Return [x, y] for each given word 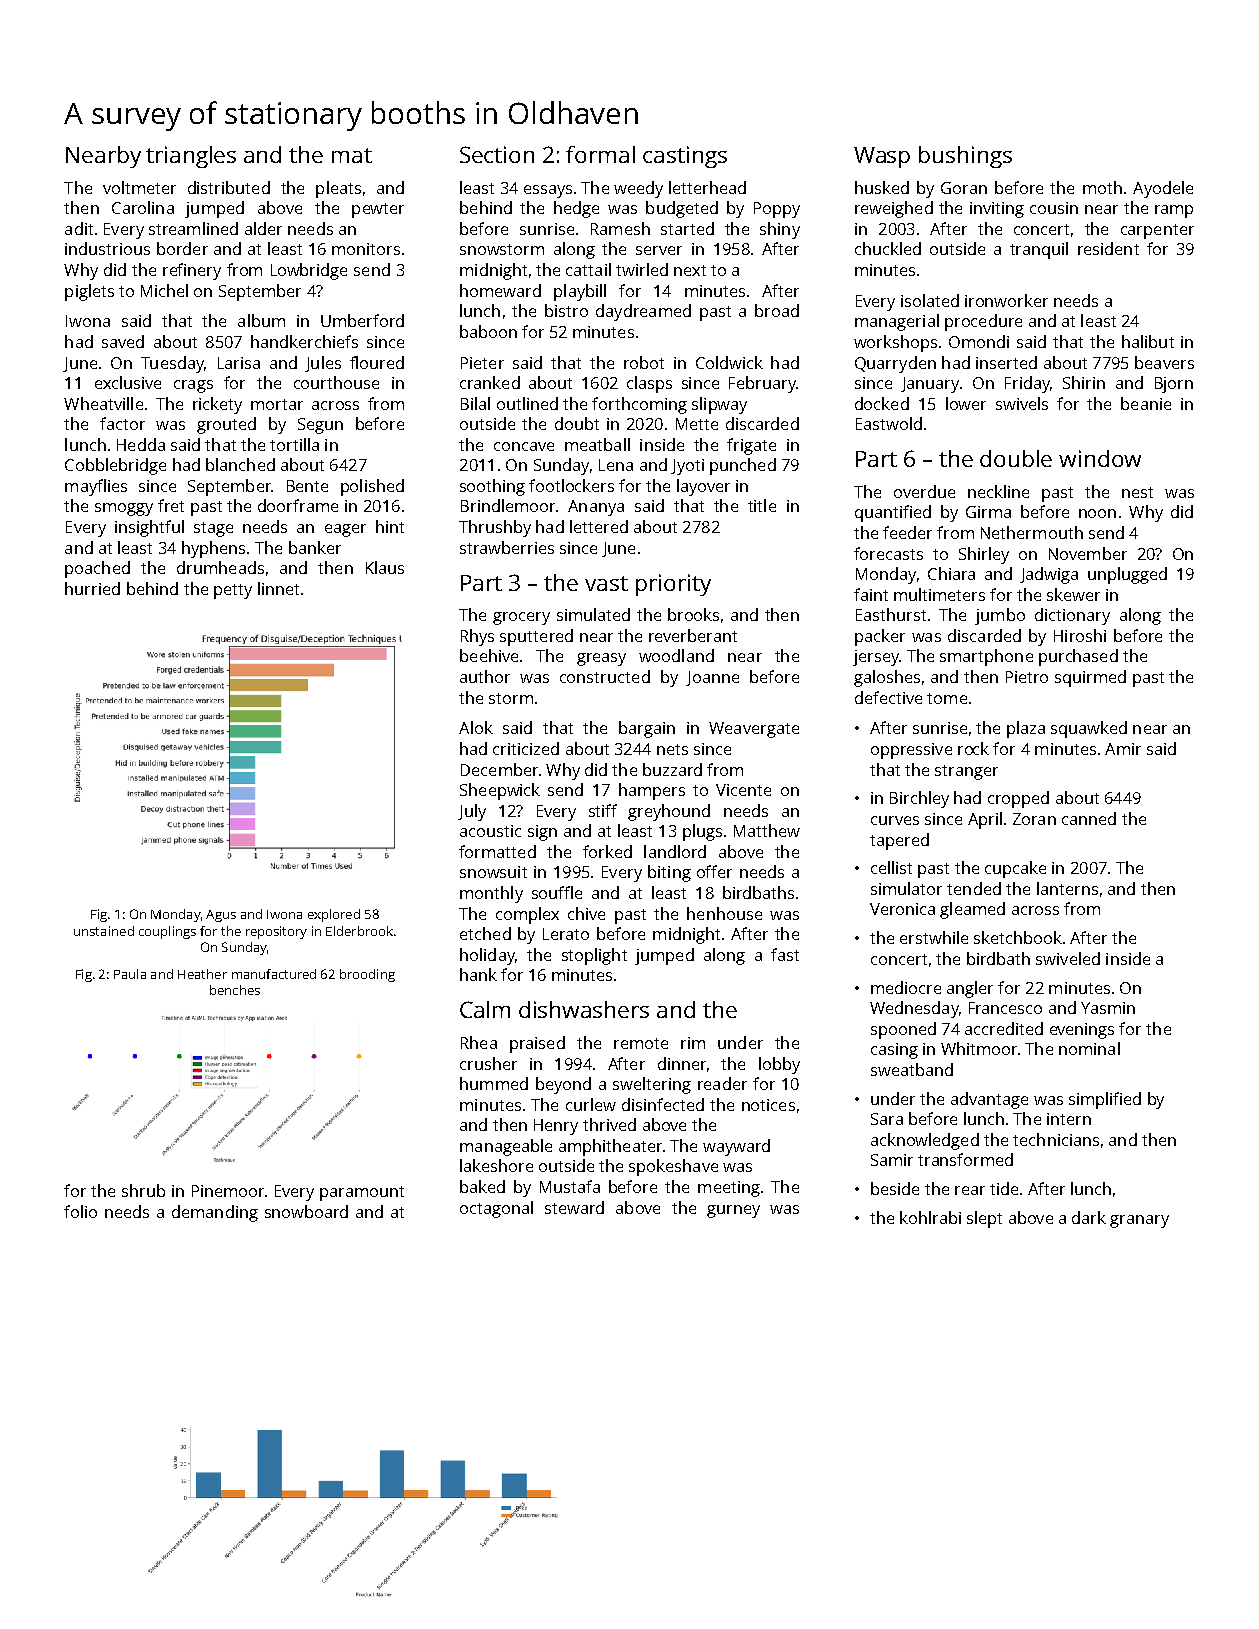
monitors [366, 249]
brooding [367, 975]
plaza [1026, 729]
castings [685, 157]
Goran [964, 188]
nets [672, 749]
